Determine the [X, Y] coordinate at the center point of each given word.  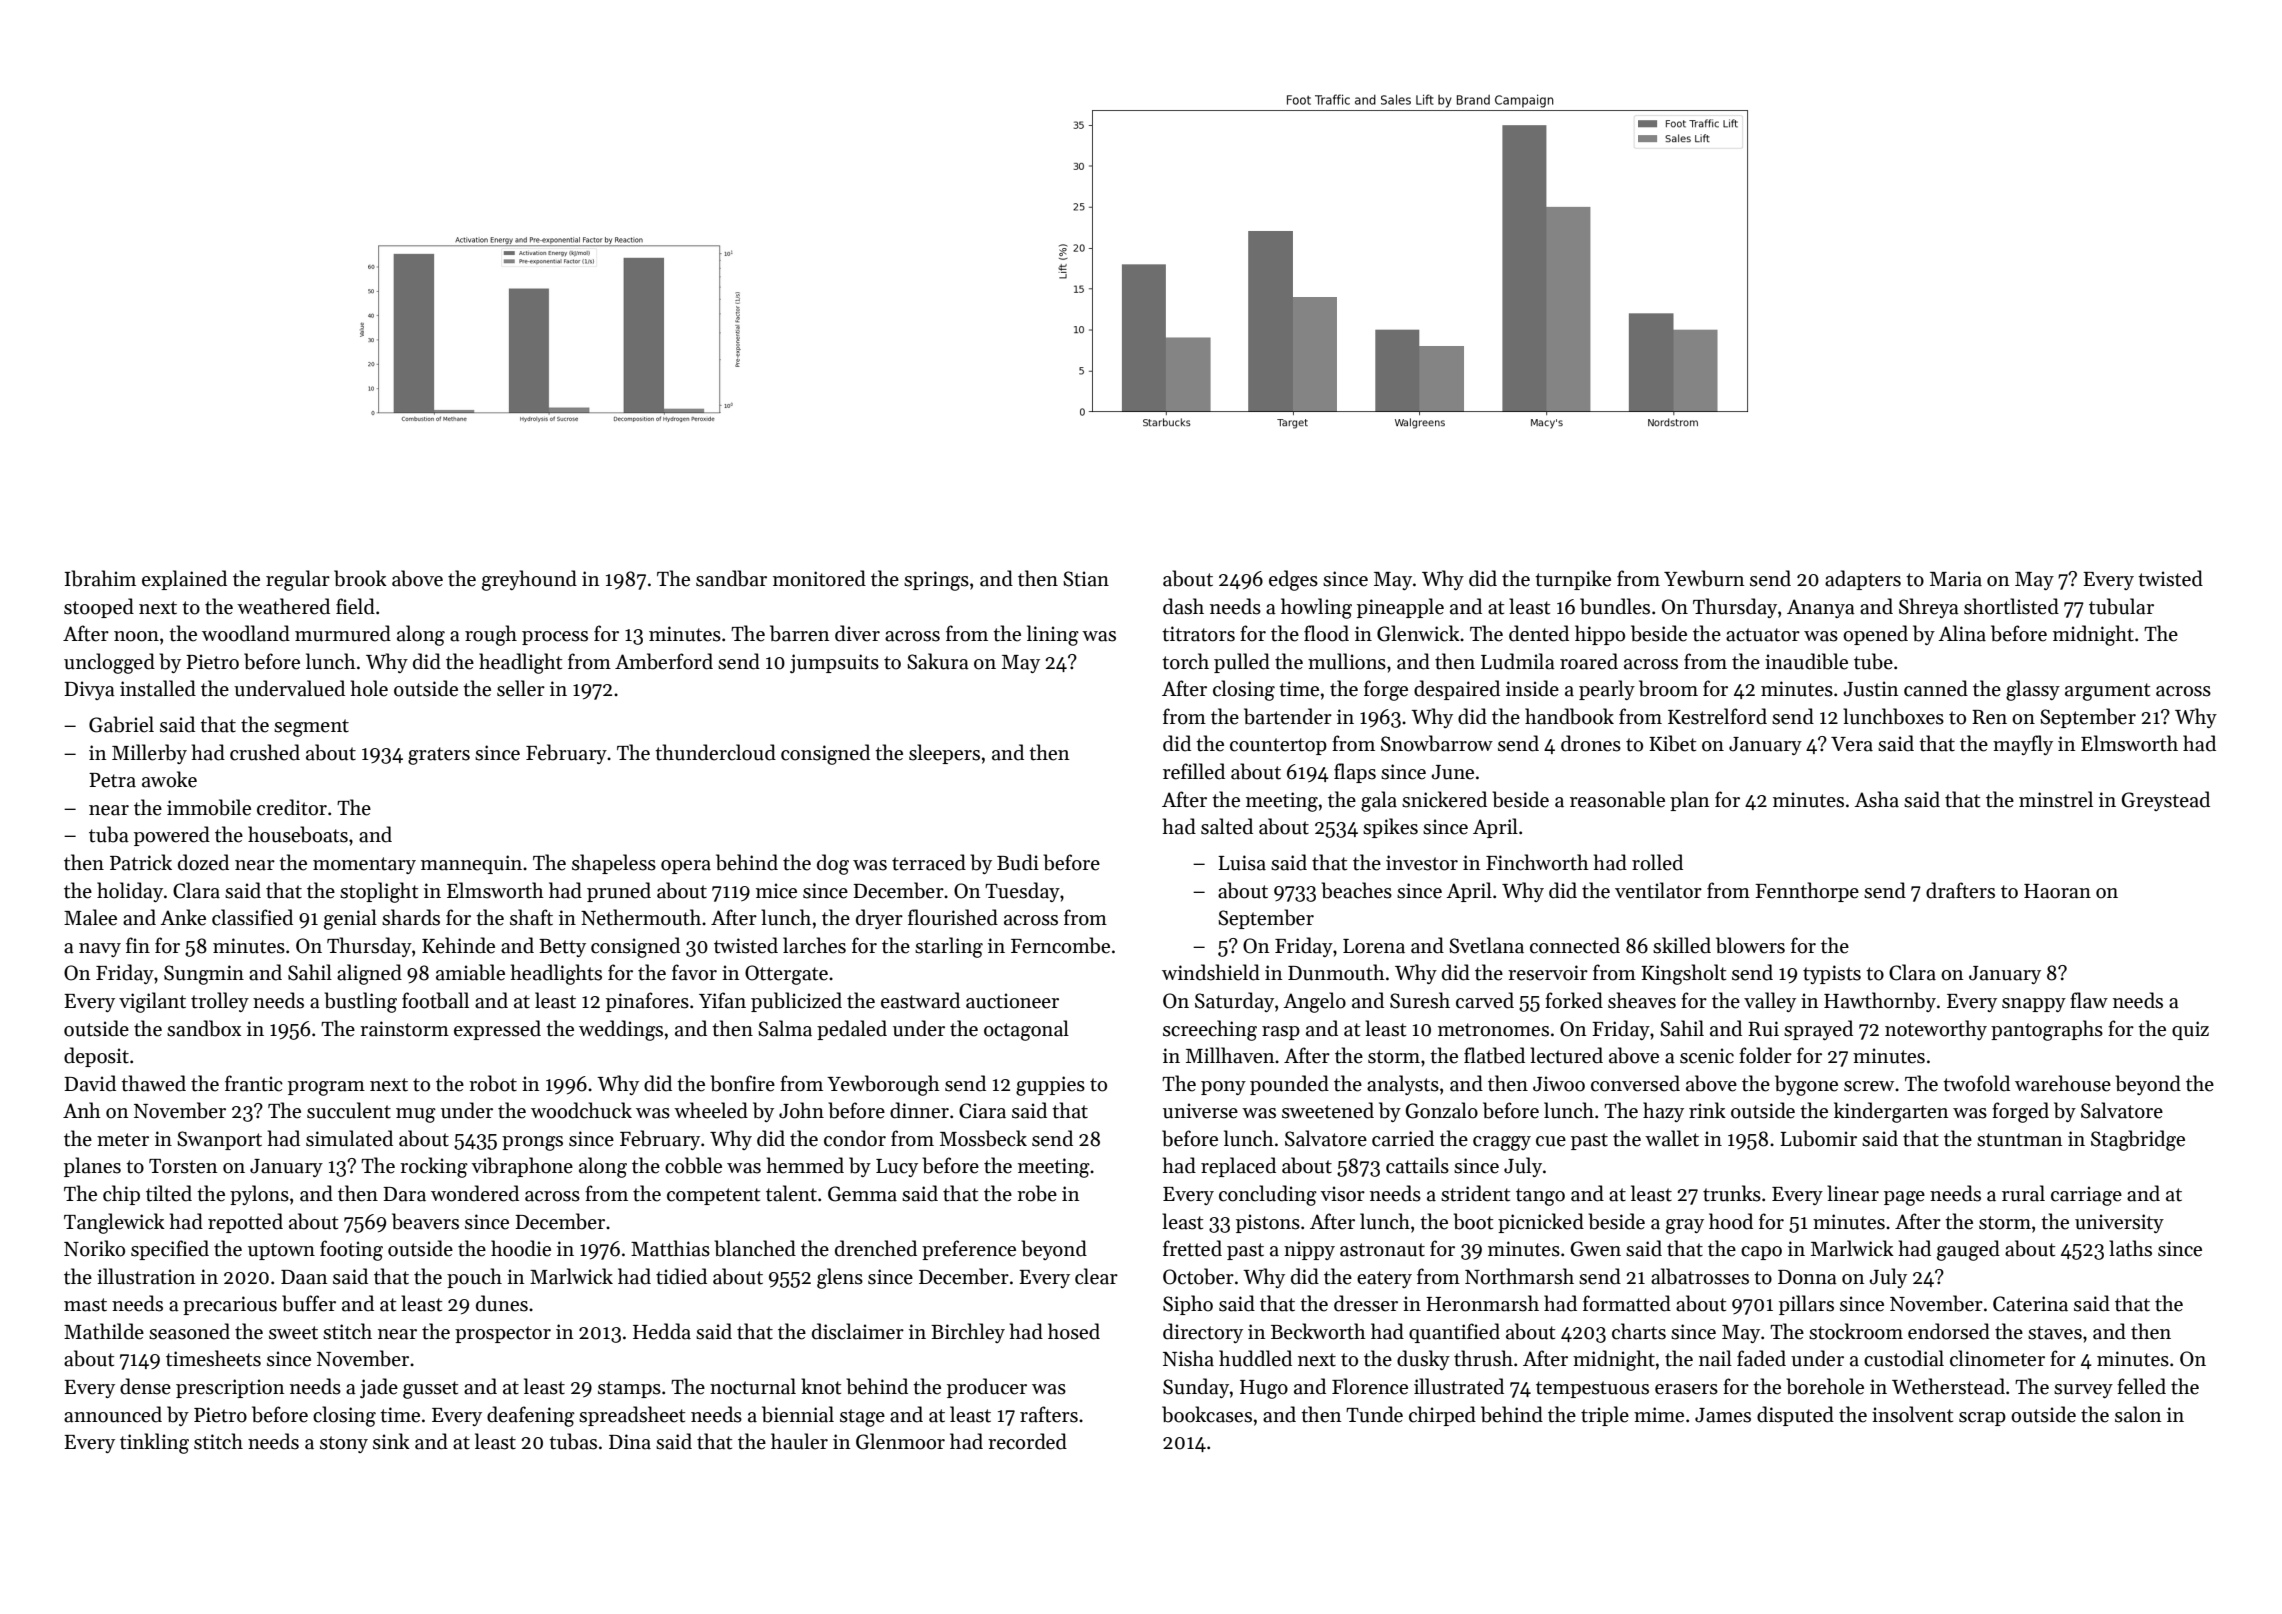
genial [350, 919]
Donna [1807, 1277]
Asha [1876, 799]
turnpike [1573, 580]
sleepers [944, 754]
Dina [630, 1442]
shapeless [614, 864]
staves [2055, 1333]
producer [987, 1388]
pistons [1268, 1223]
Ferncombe [1060, 945]
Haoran [2057, 891]
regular [298, 580]
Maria [1956, 579]
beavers [425, 1221]
